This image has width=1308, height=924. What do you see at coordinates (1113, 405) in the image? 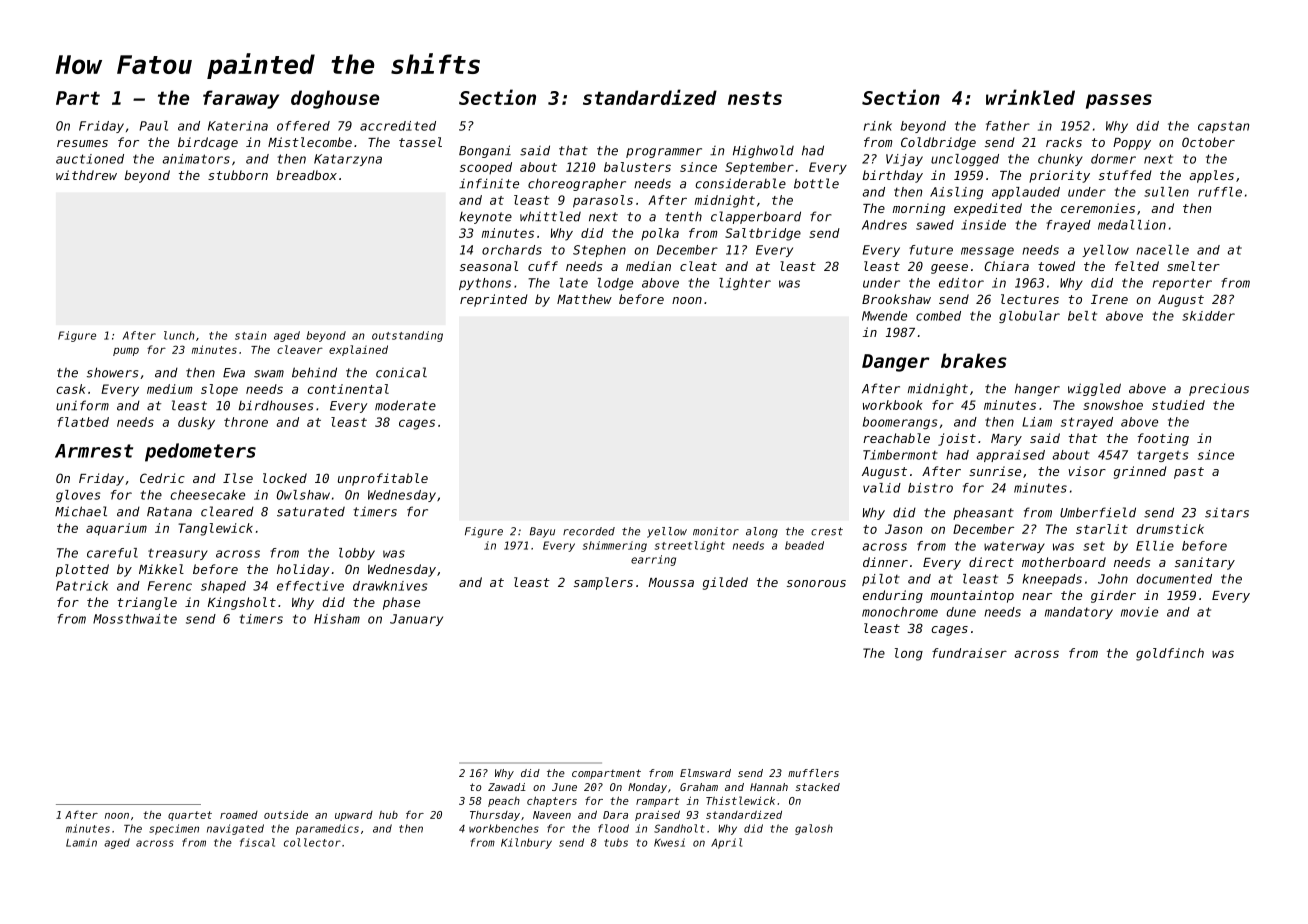
I see `snowshoe` at bounding box center [1113, 405].
